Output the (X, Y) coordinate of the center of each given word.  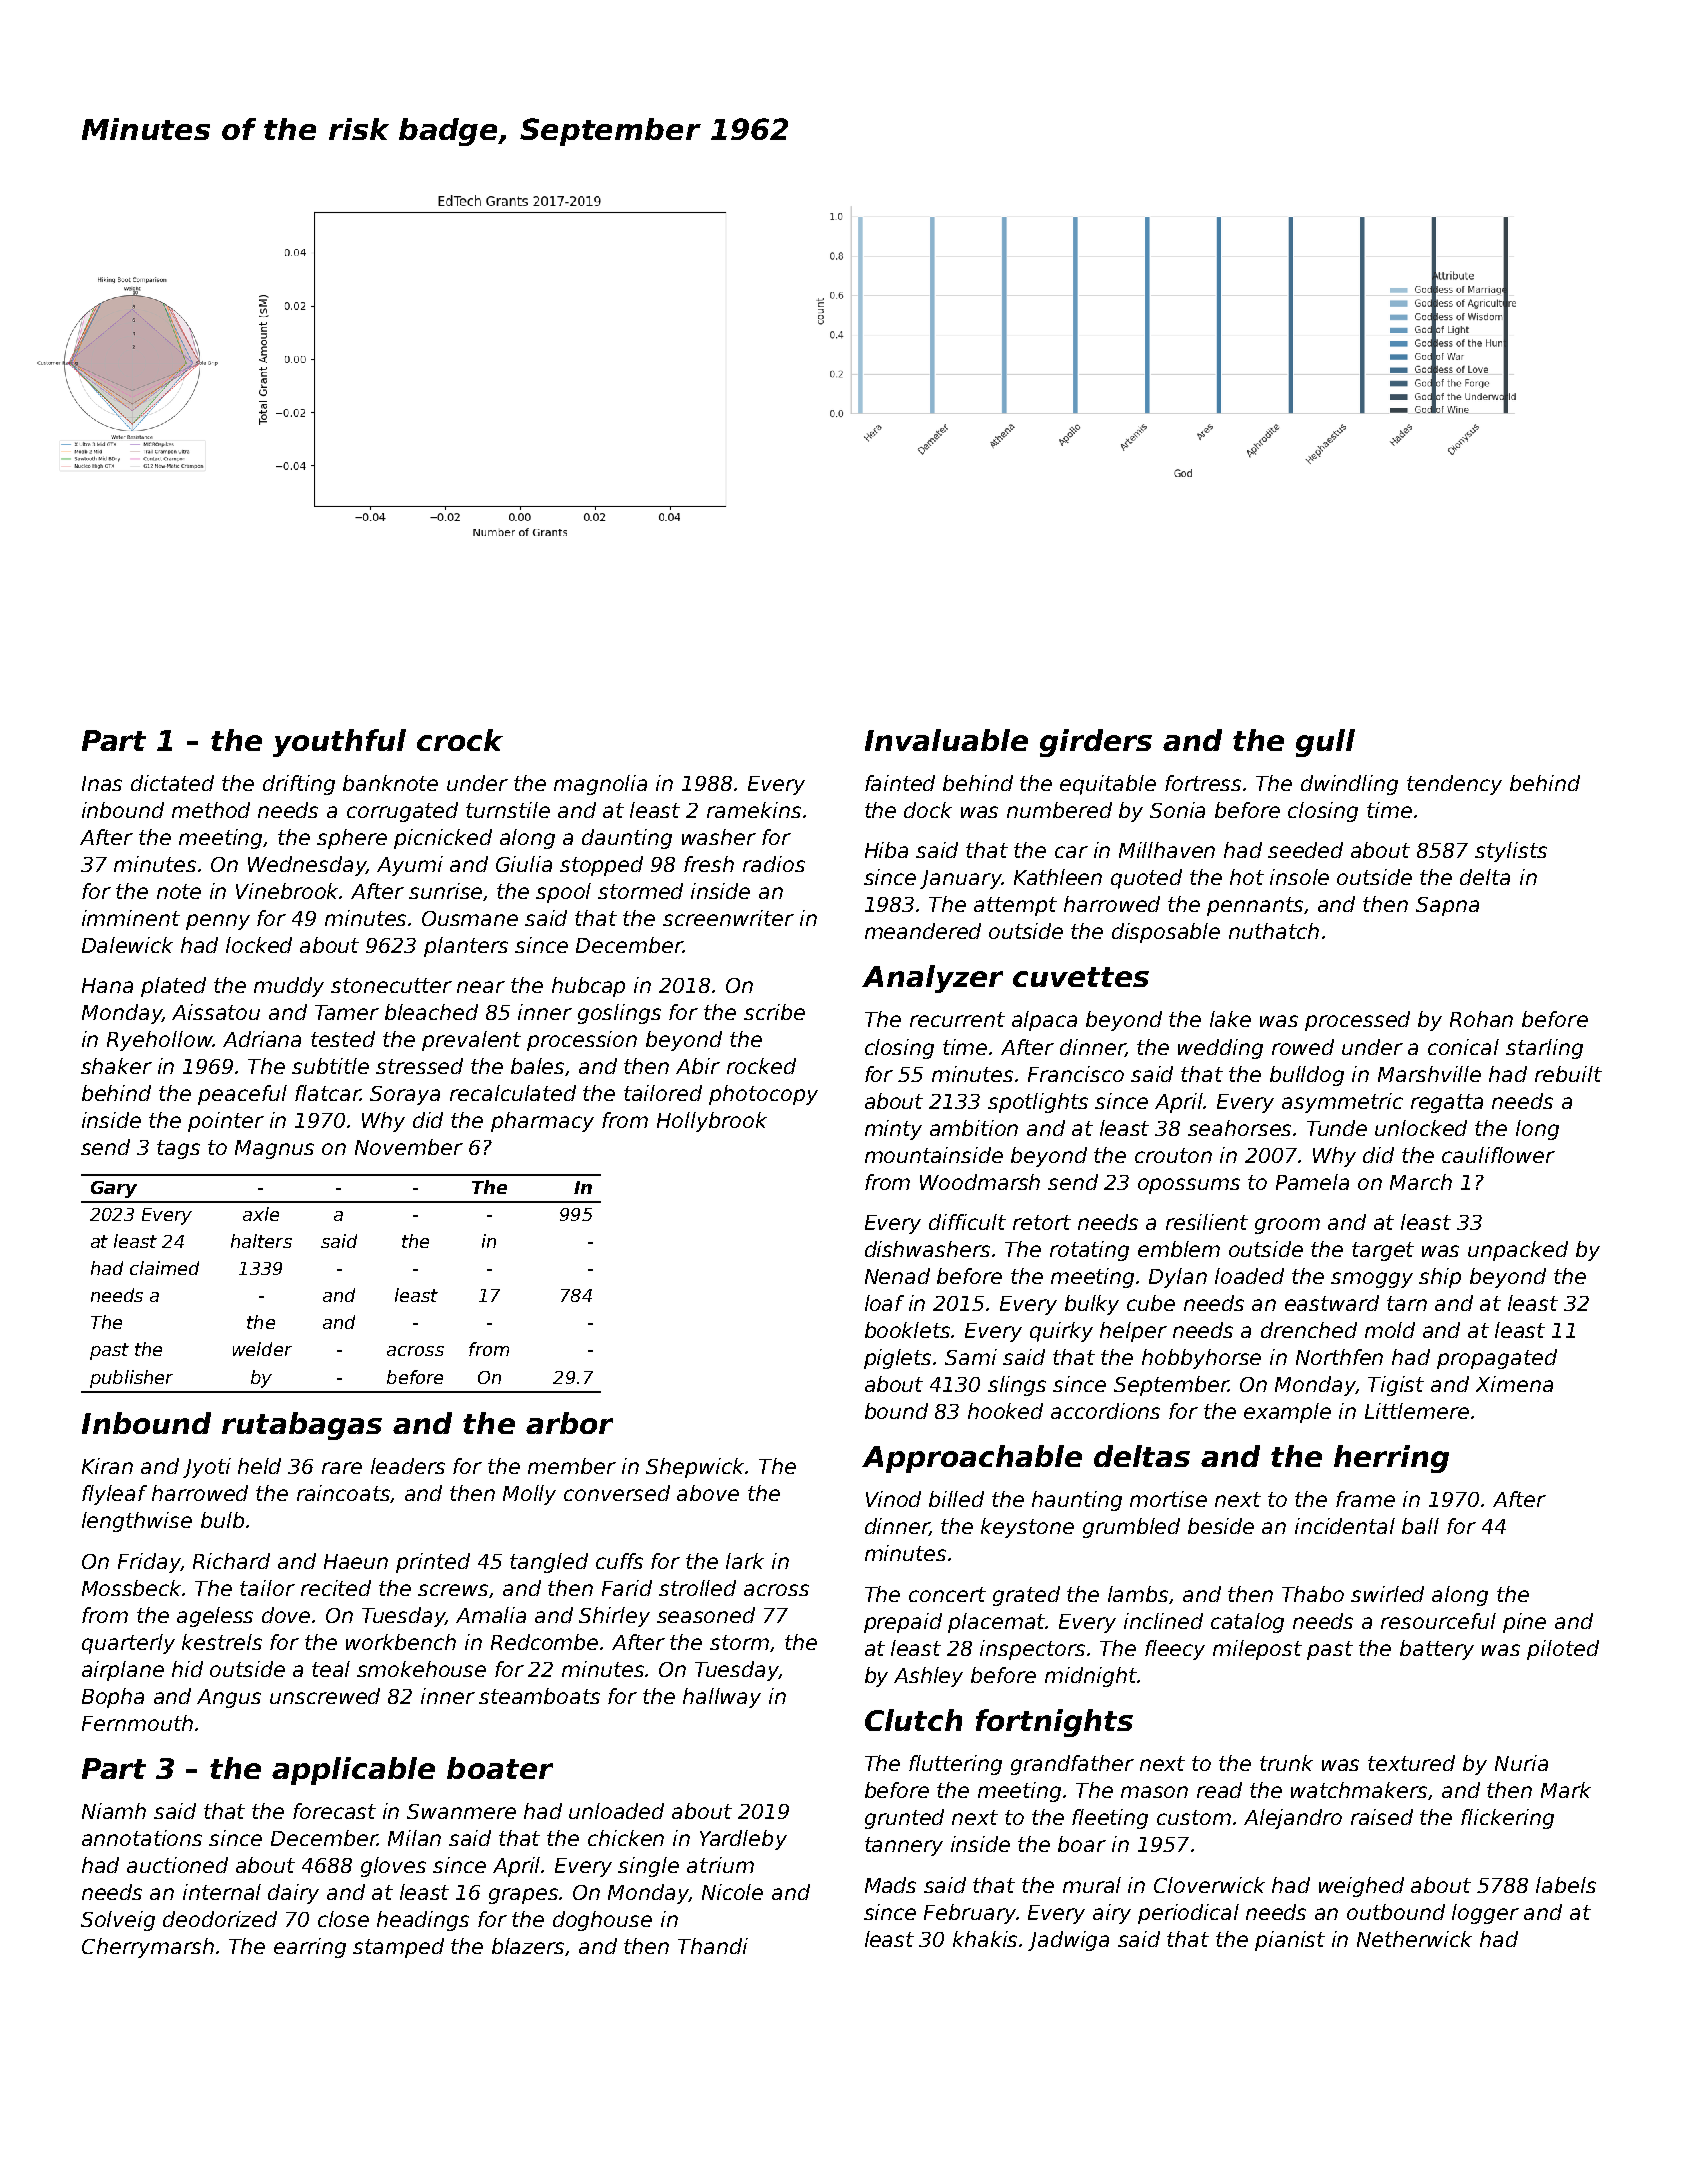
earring (310, 1948)
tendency (1454, 785)
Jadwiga (1068, 1941)
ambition (974, 1128)
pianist (1290, 1941)
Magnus (274, 1149)
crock (460, 740)
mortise (1168, 1499)
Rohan (1481, 1019)
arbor (569, 1423)
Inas (102, 783)
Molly (529, 1495)
